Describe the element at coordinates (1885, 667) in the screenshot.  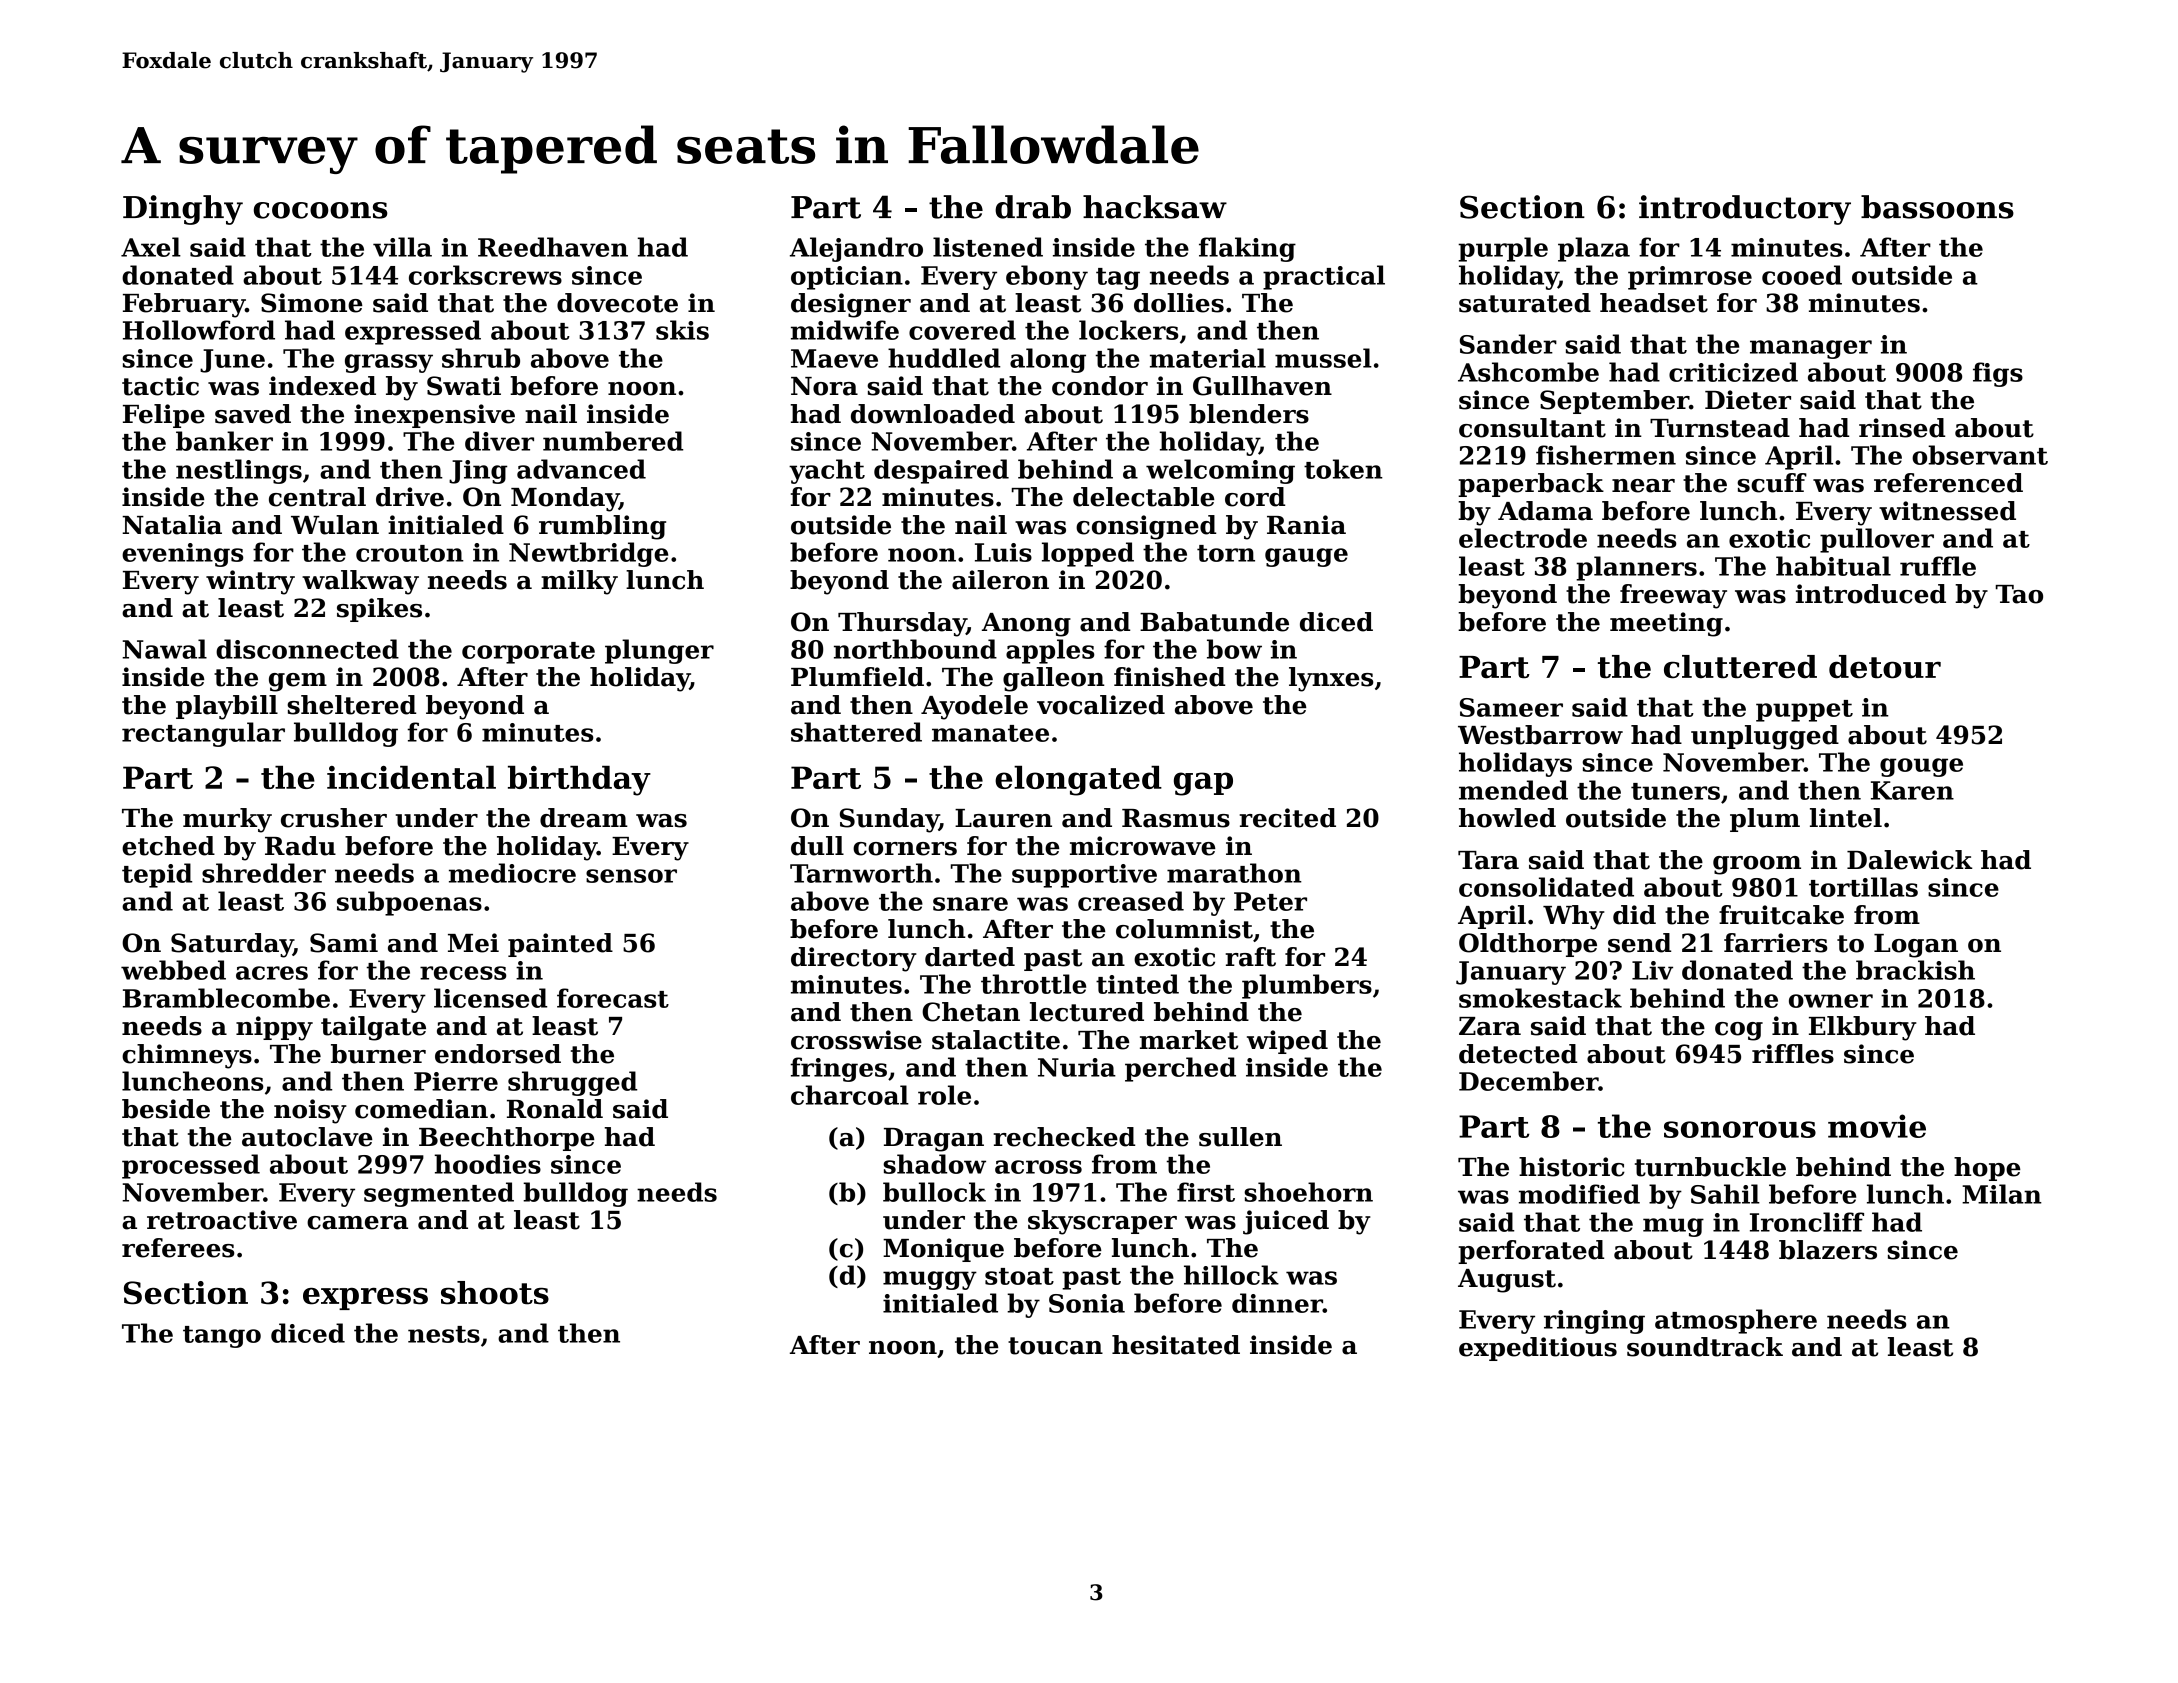
I see `detour` at that location.
